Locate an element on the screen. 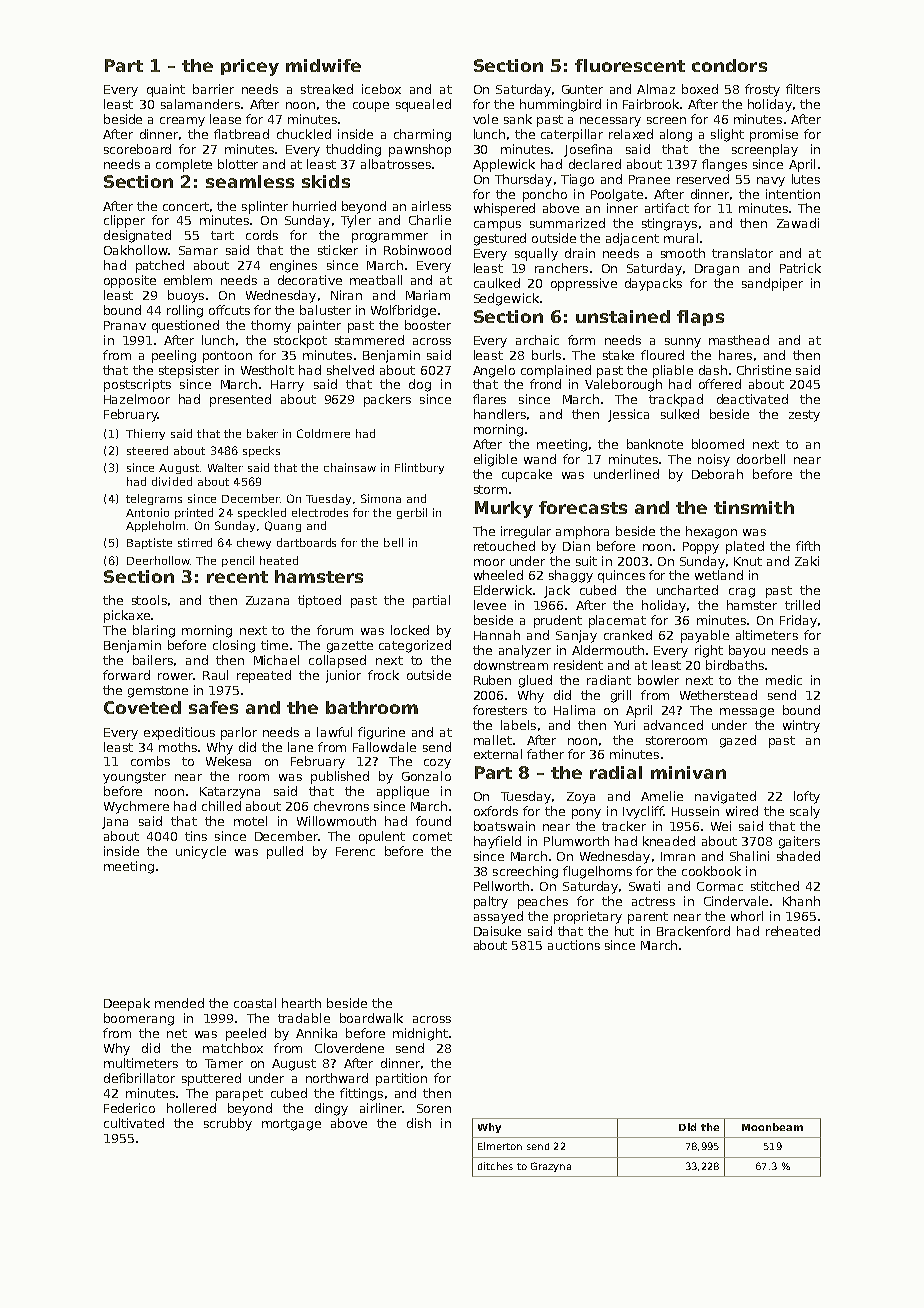 The image size is (924, 1308). Thierry is located at coordinates (145, 434).
